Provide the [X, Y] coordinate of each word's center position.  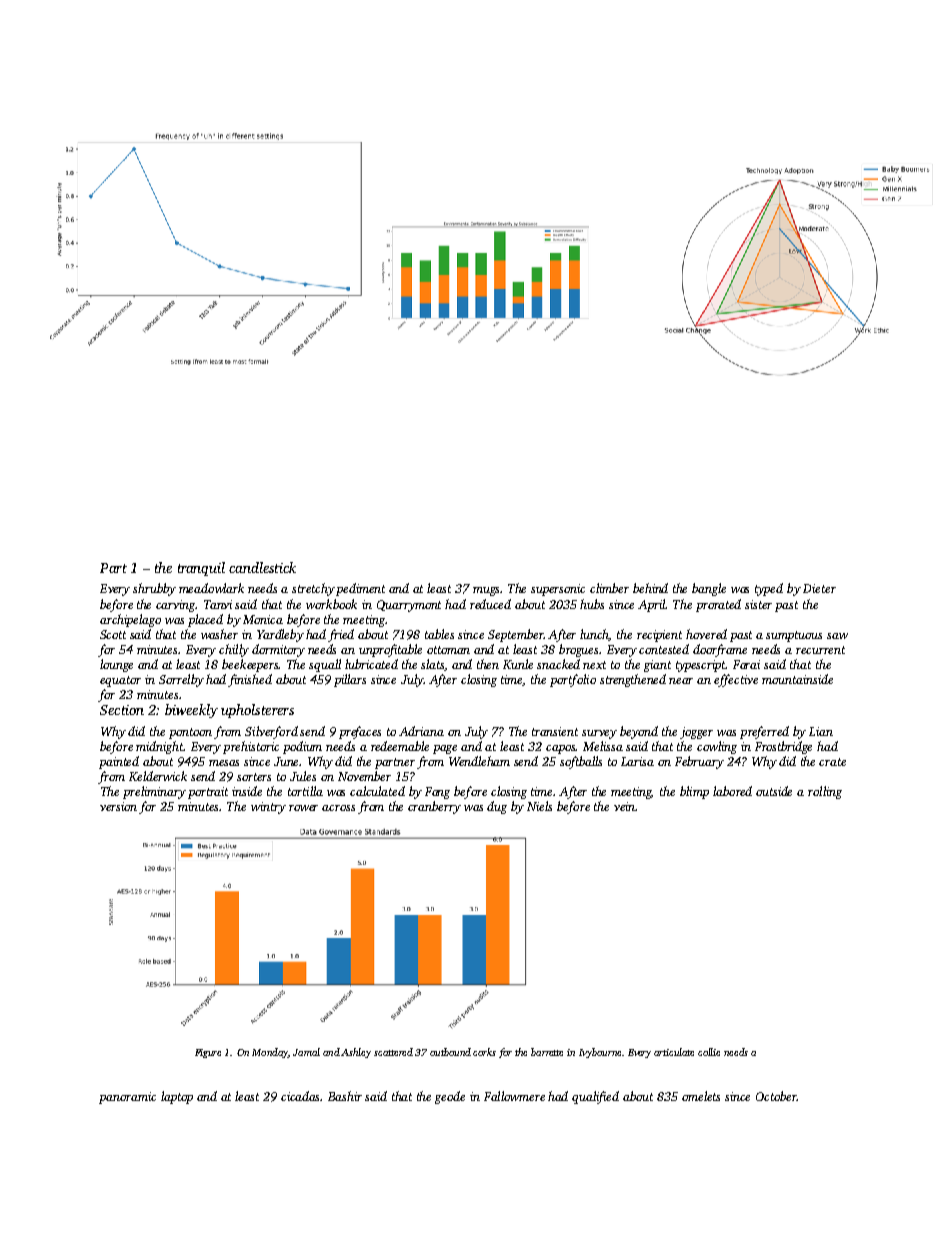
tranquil [201, 569]
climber [609, 588]
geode [450, 1097]
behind [650, 588]
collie [709, 1052]
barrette [547, 1052]
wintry [268, 808]
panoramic [127, 1098]
